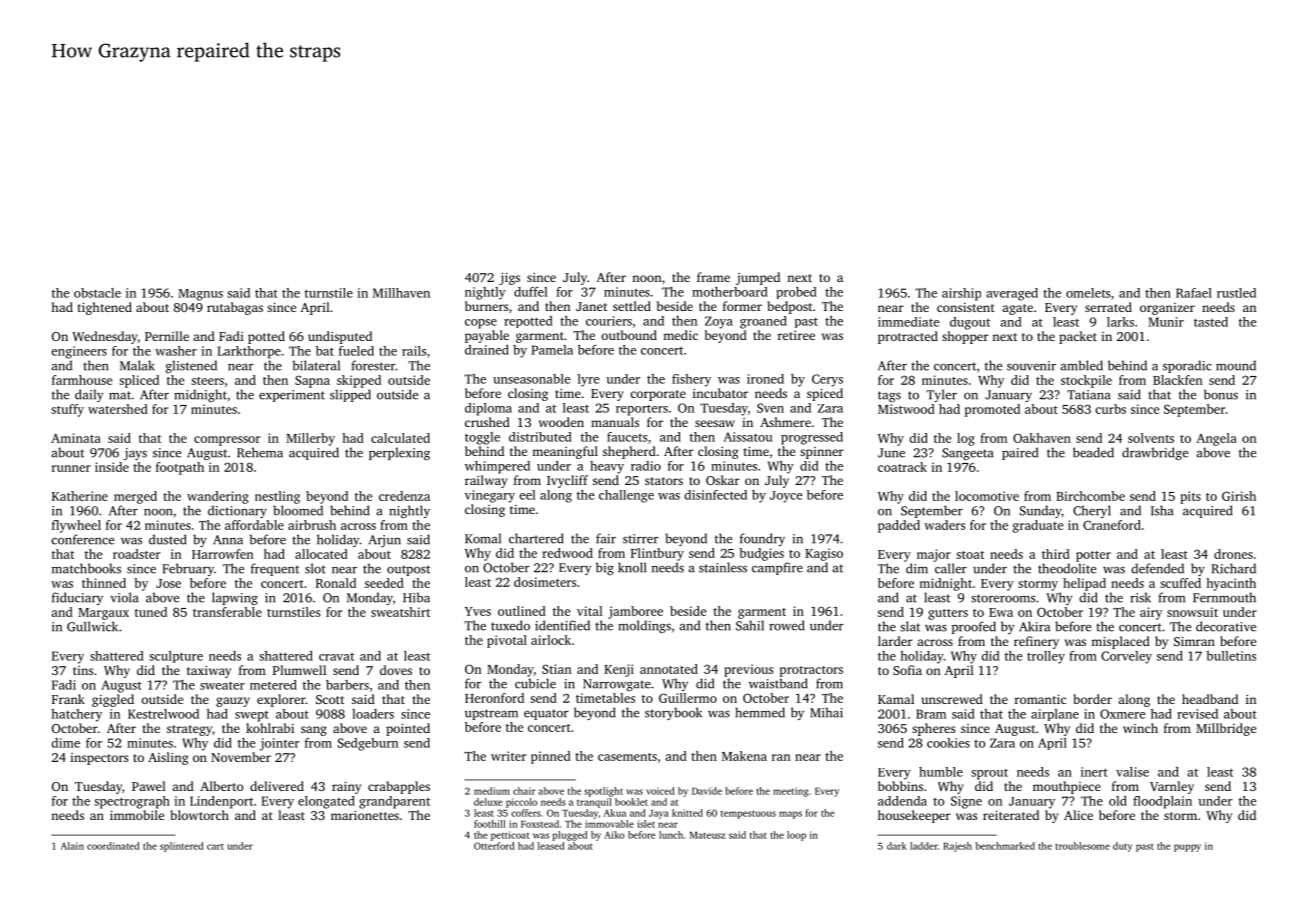 This screenshot has width=1308, height=924. Describe the element at coordinates (235, 598) in the screenshot. I see `lapwing` at that location.
